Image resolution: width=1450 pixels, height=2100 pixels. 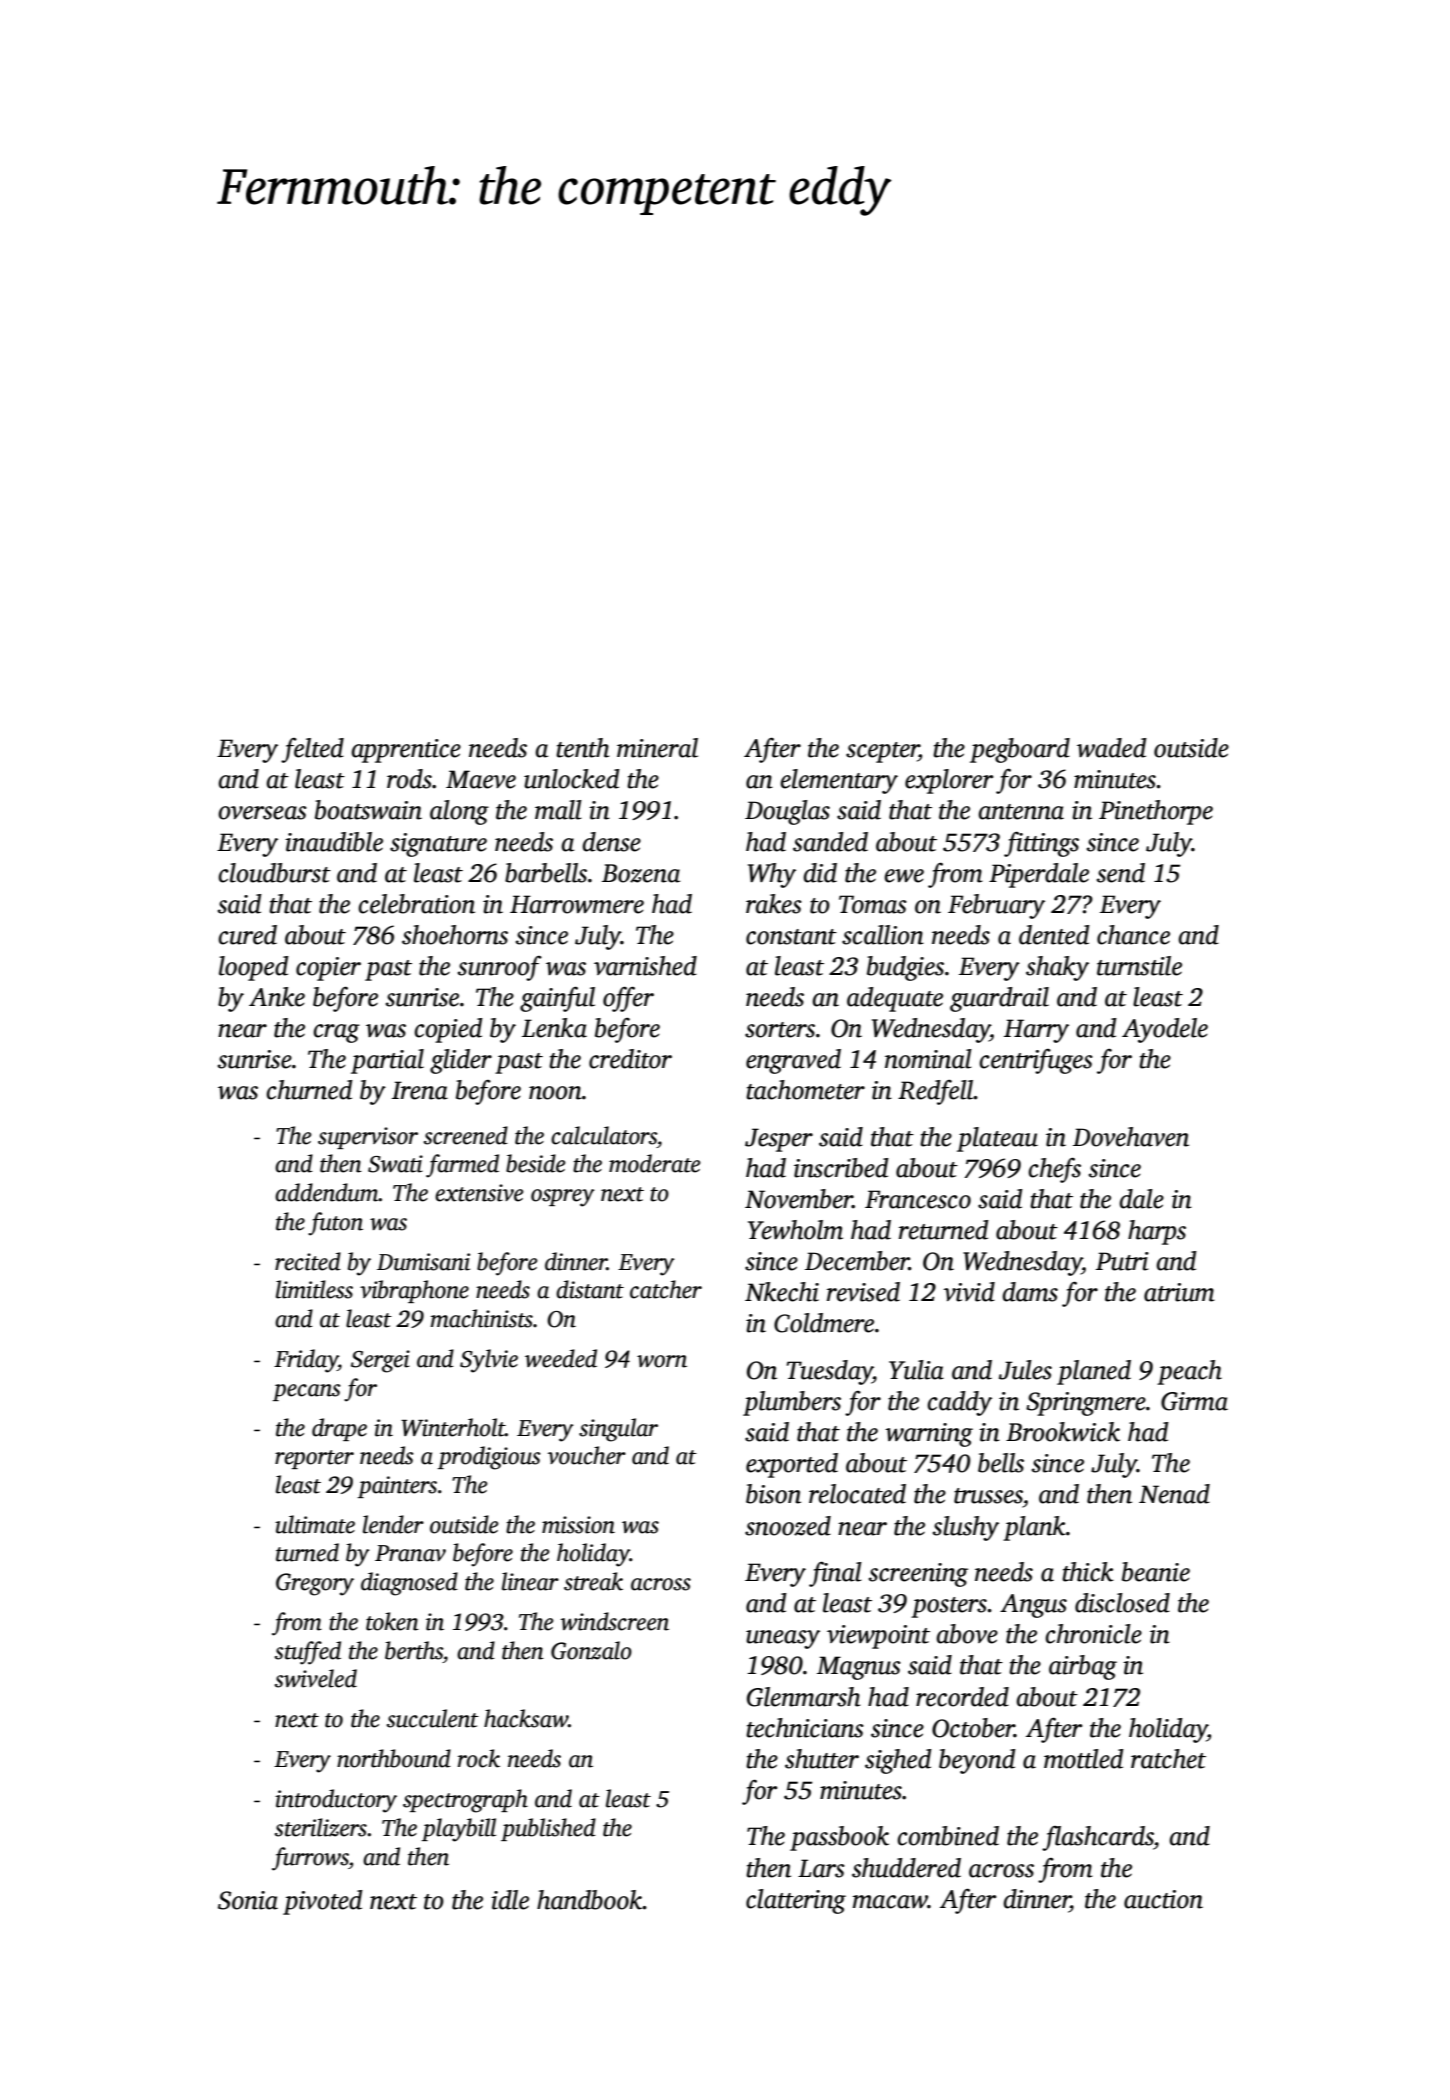 I want to click on copied, so click(x=448, y=1030).
